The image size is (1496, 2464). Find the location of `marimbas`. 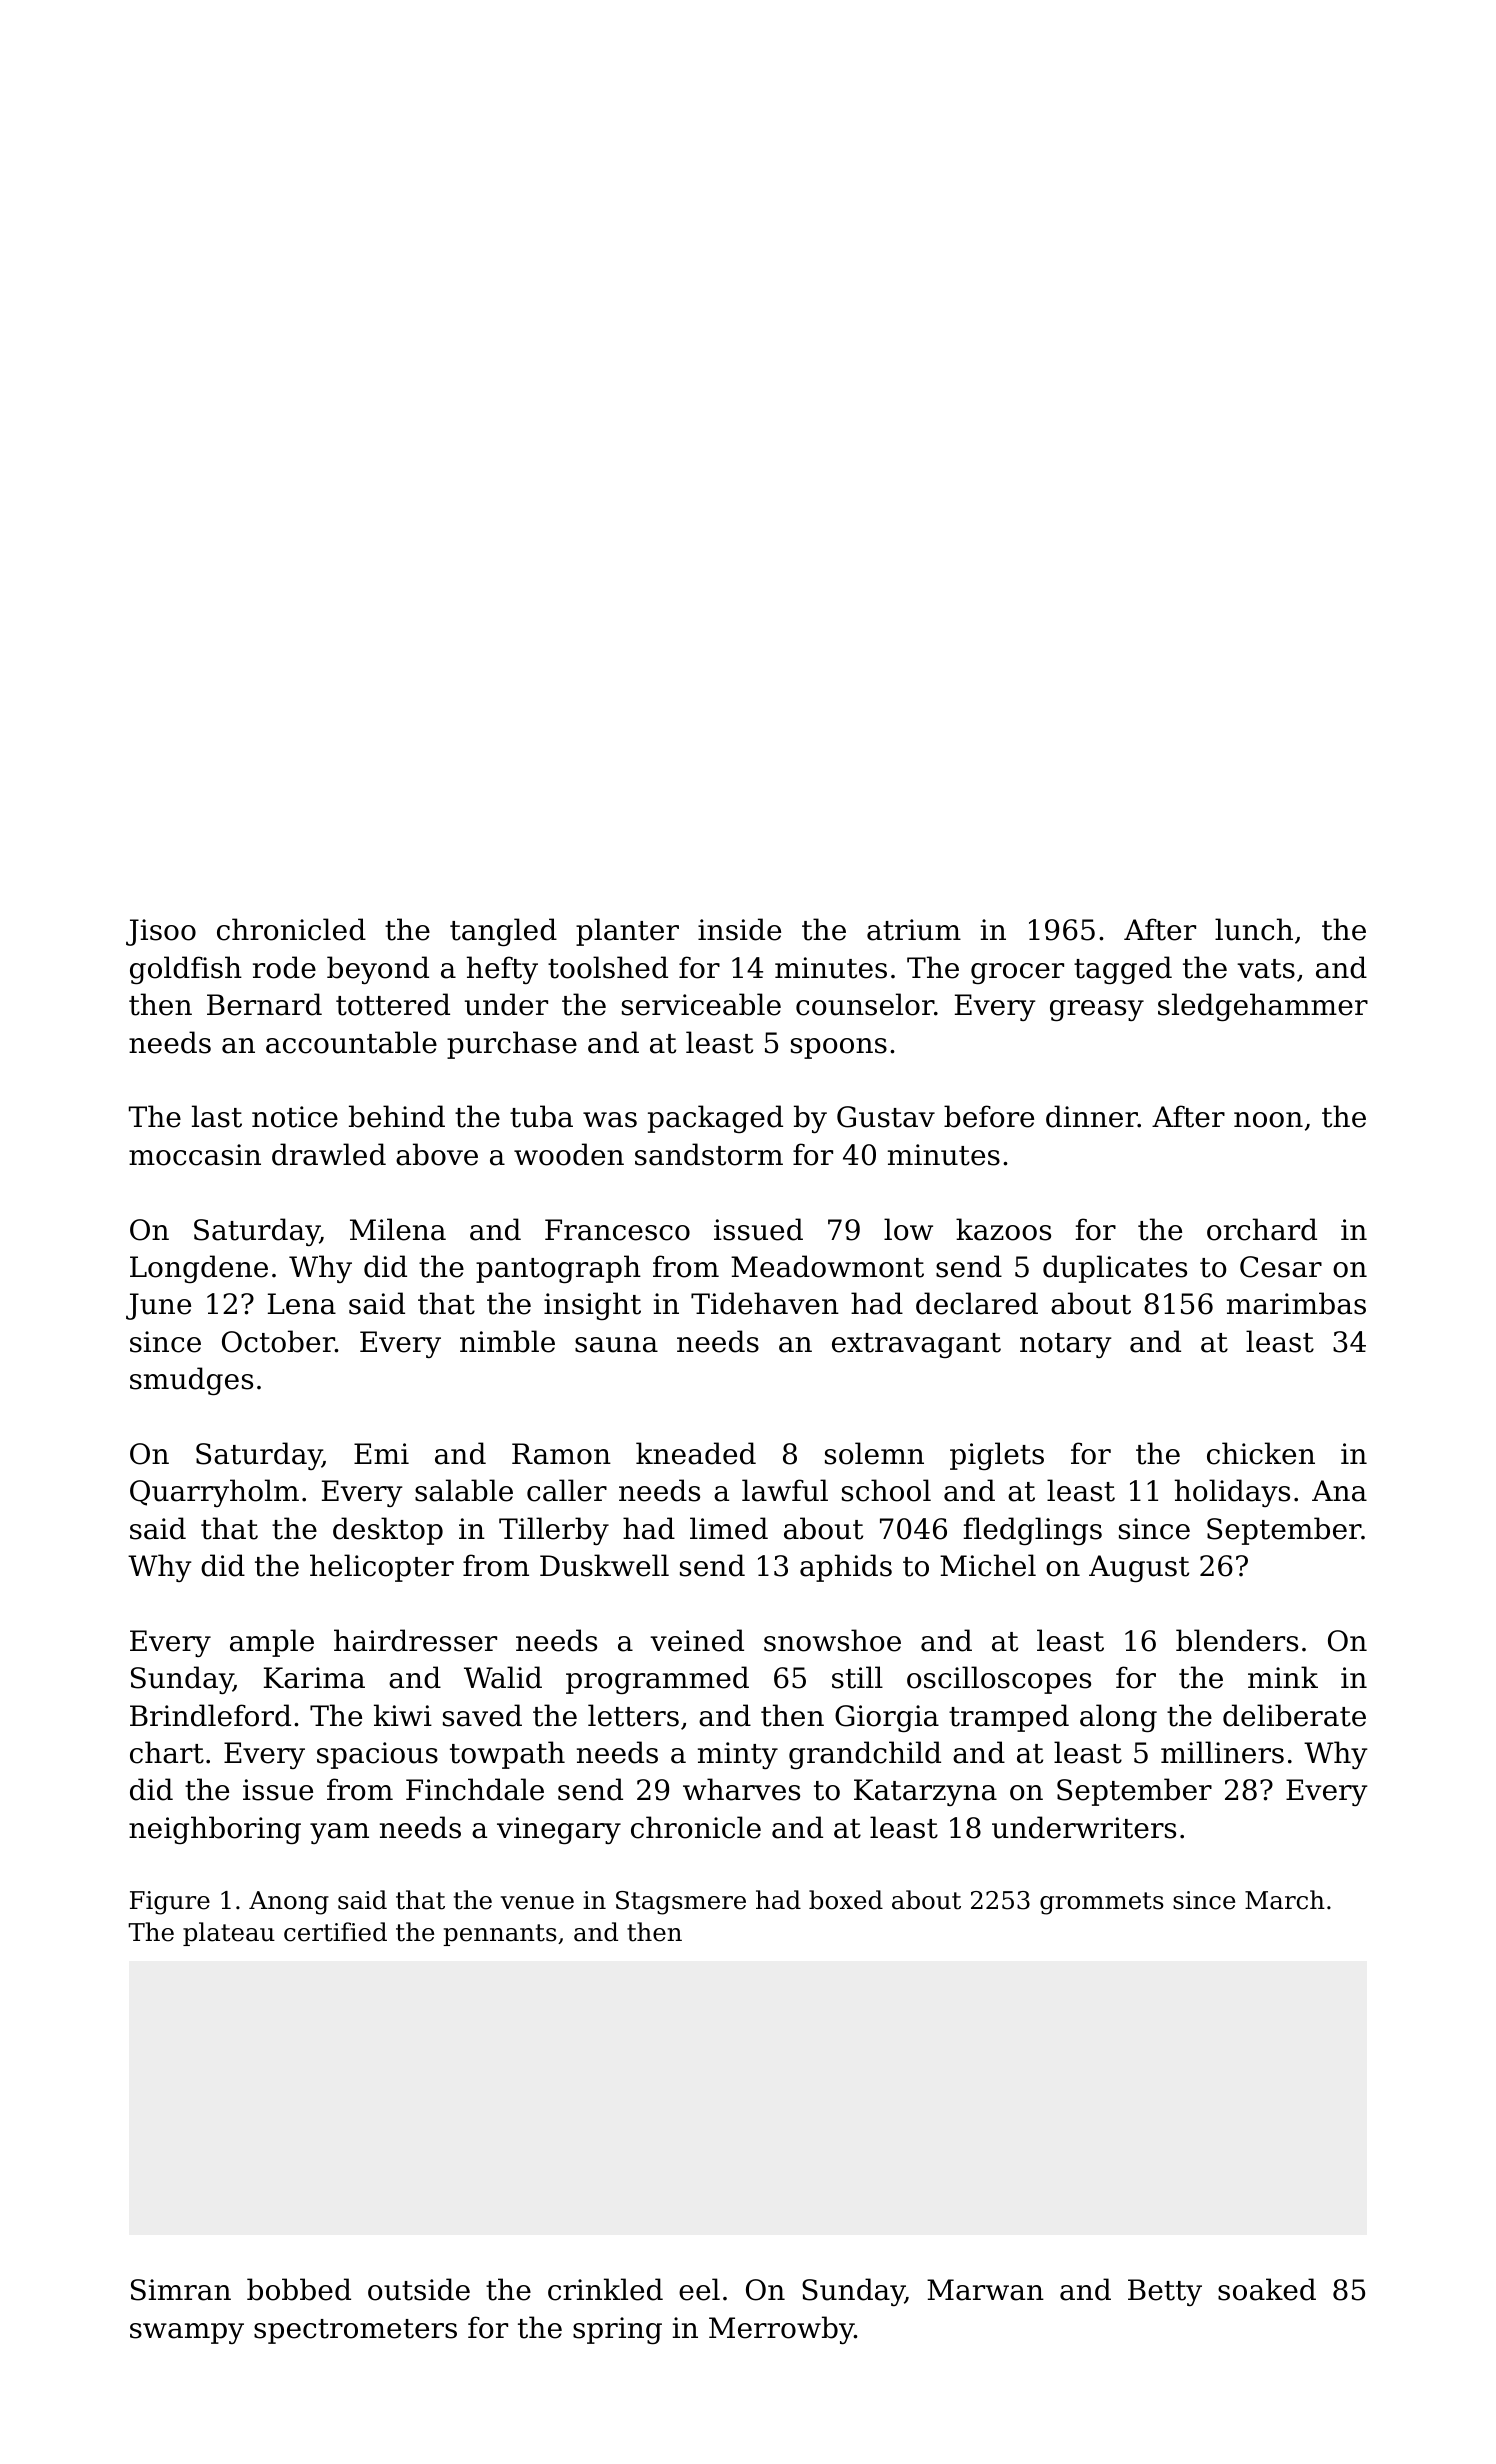

marimbas is located at coordinates (1296, 1303).
